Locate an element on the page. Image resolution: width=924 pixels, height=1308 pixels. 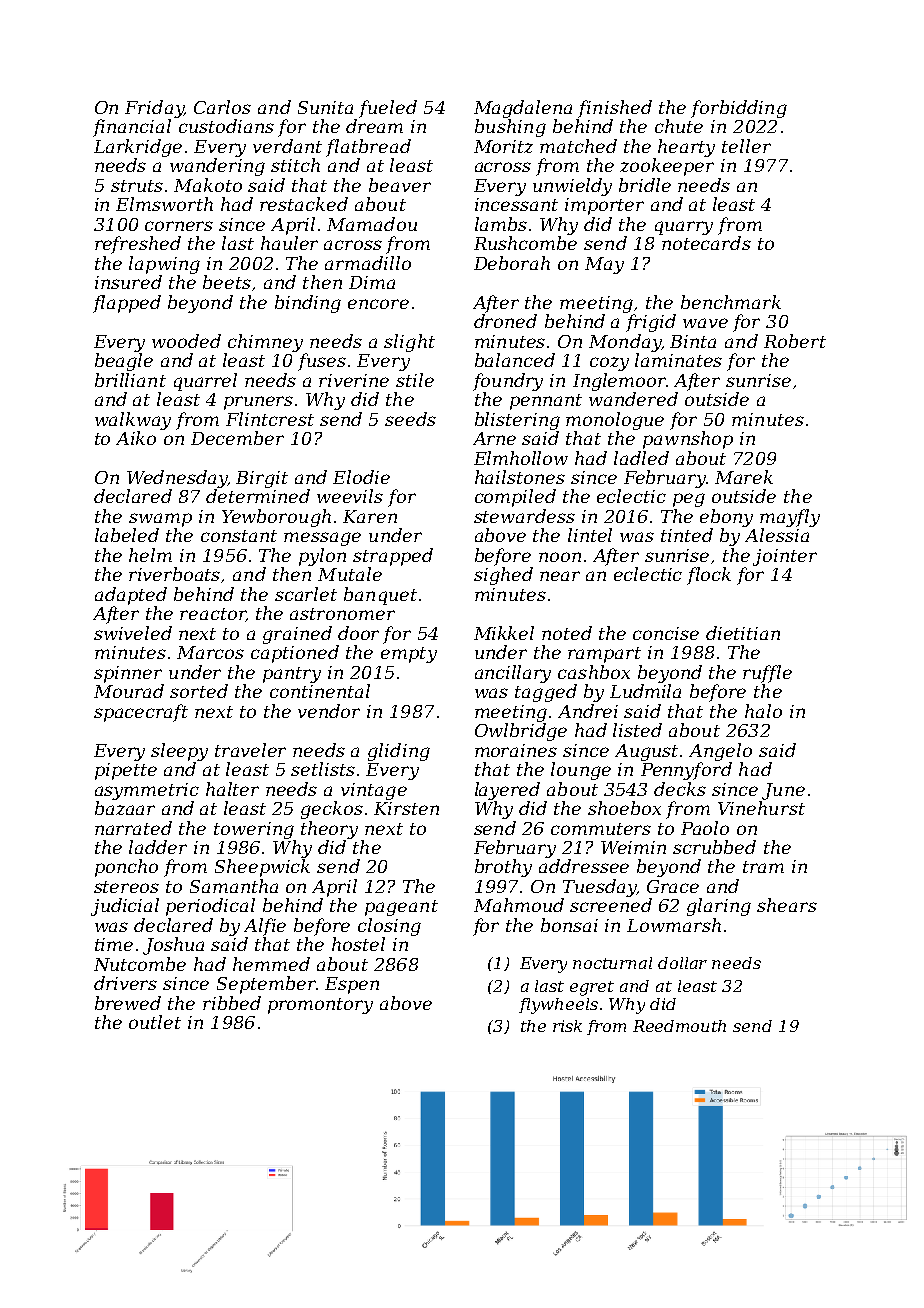
Vinehurst is located at coordinates (761, 808).
